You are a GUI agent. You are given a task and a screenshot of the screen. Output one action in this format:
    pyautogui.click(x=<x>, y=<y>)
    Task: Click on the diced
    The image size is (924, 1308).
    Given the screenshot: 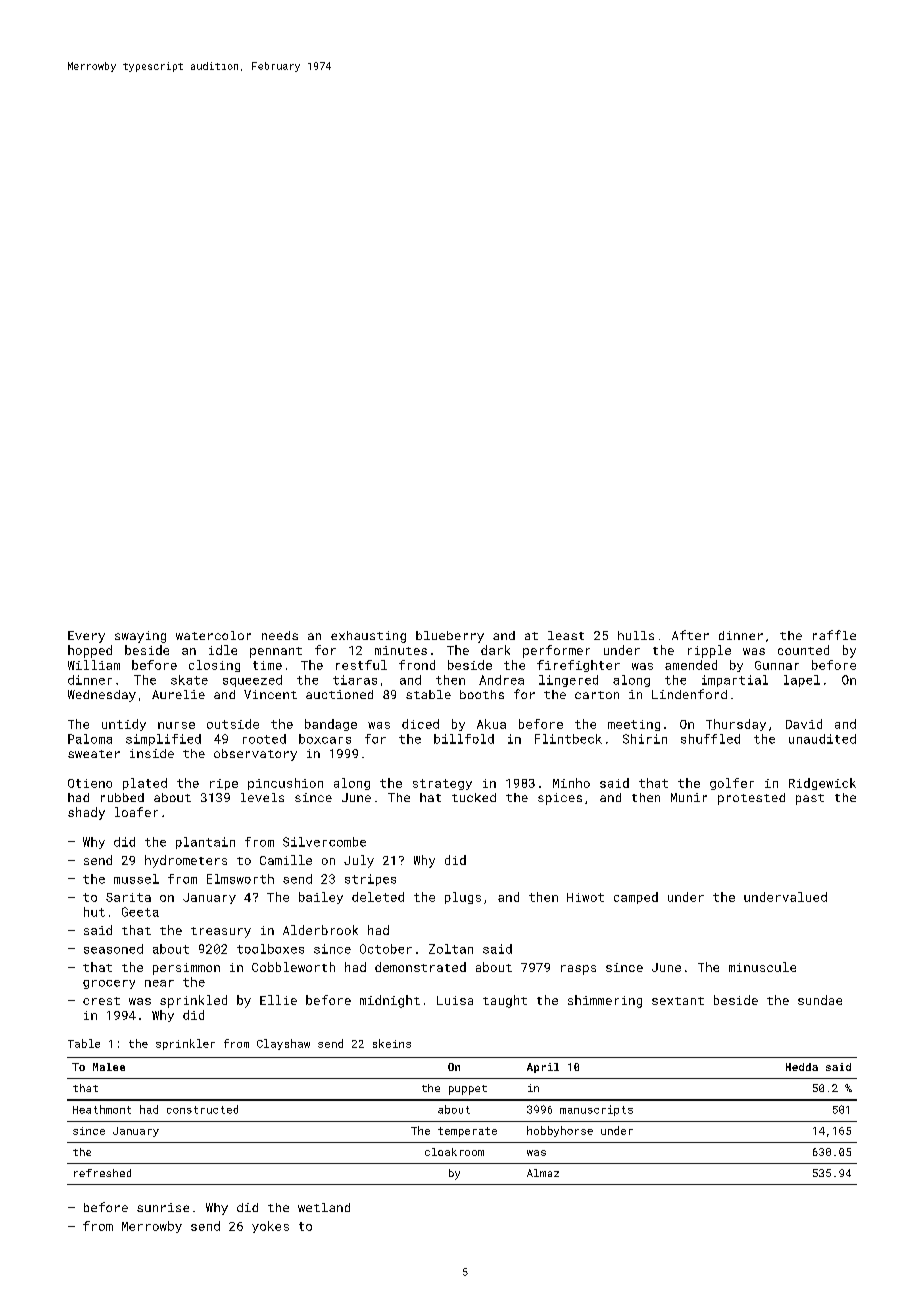 What is the action you would take?
    pyautogui.click(x=420, y=724)
